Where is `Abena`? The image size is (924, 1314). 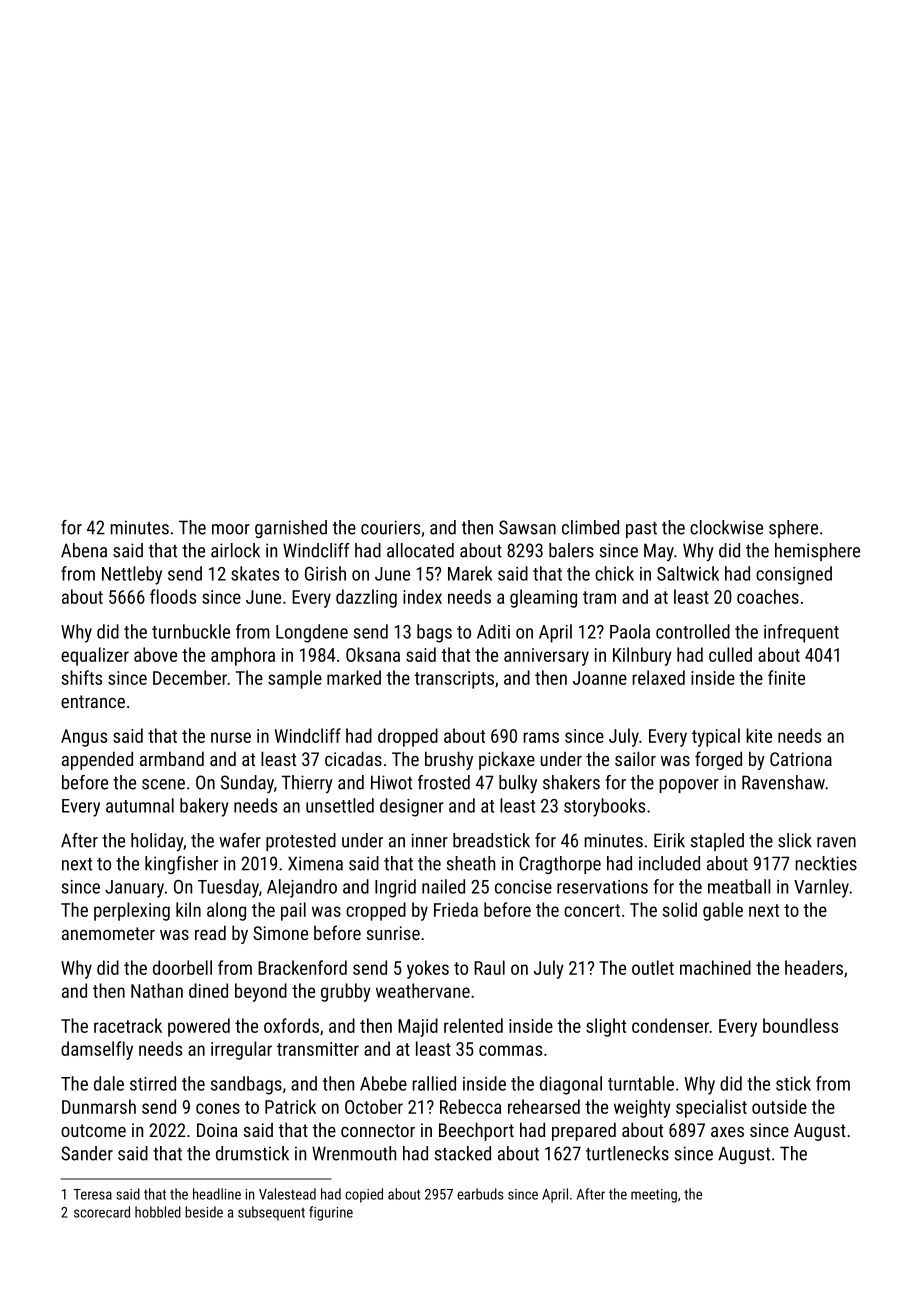
Abena is located at coordinates (84, 550).
